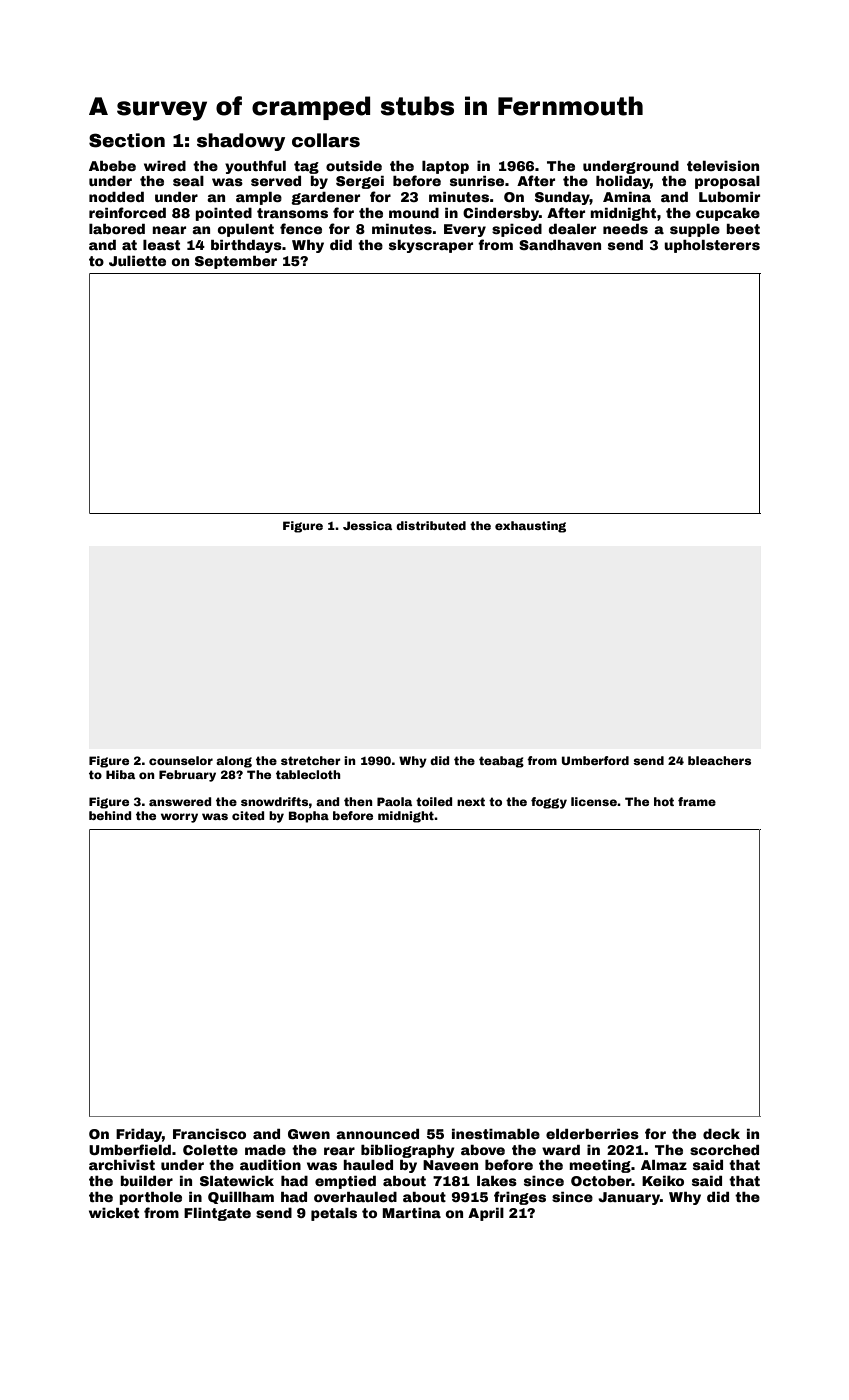 The image size is (849, 1400). What do you see at coordinates (234, 762) in the screenshot?
I see `along` at bounding box center [234, 762].
